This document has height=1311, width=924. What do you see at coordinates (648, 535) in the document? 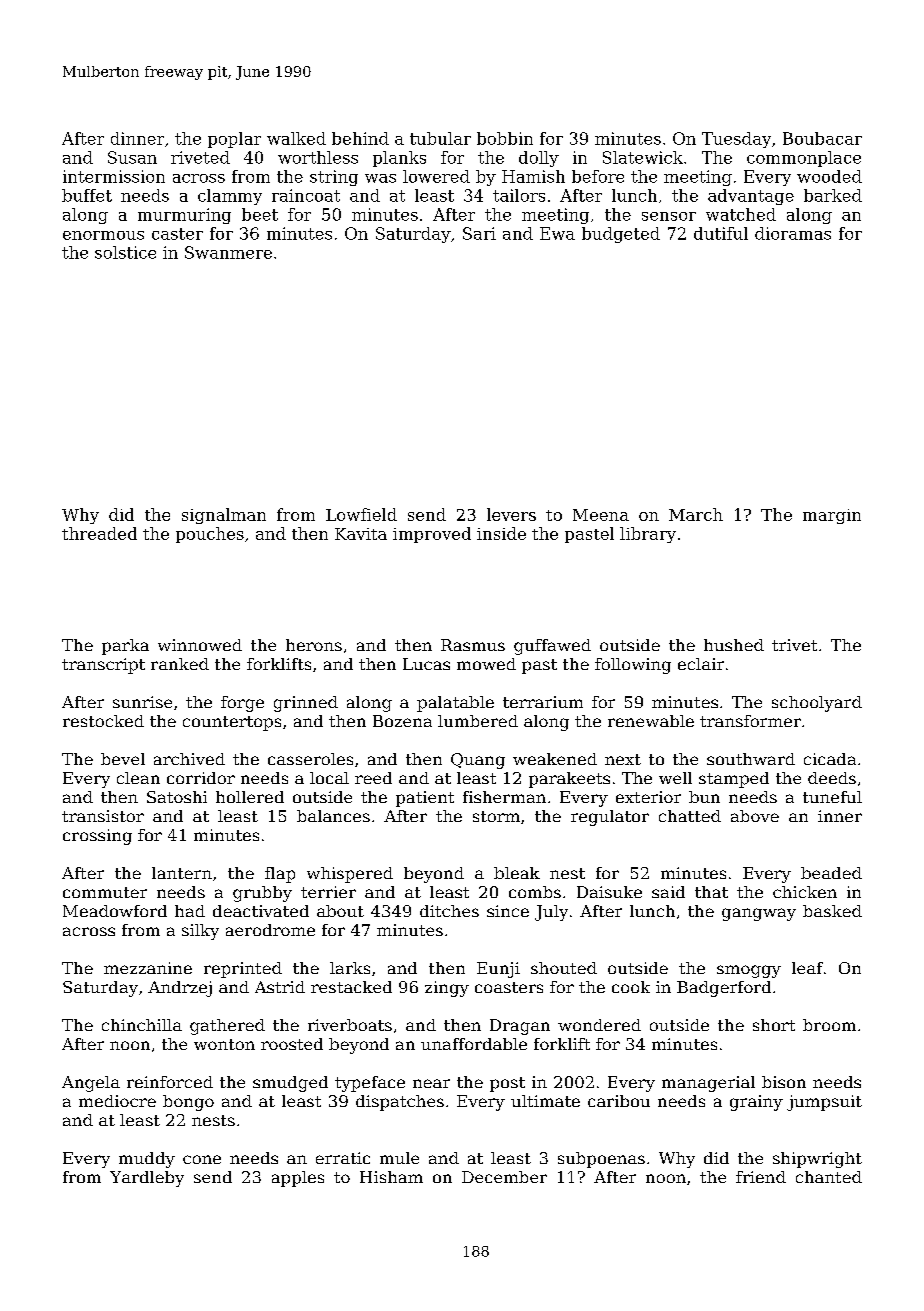
I see `library` at bounding box center [648, 535].
